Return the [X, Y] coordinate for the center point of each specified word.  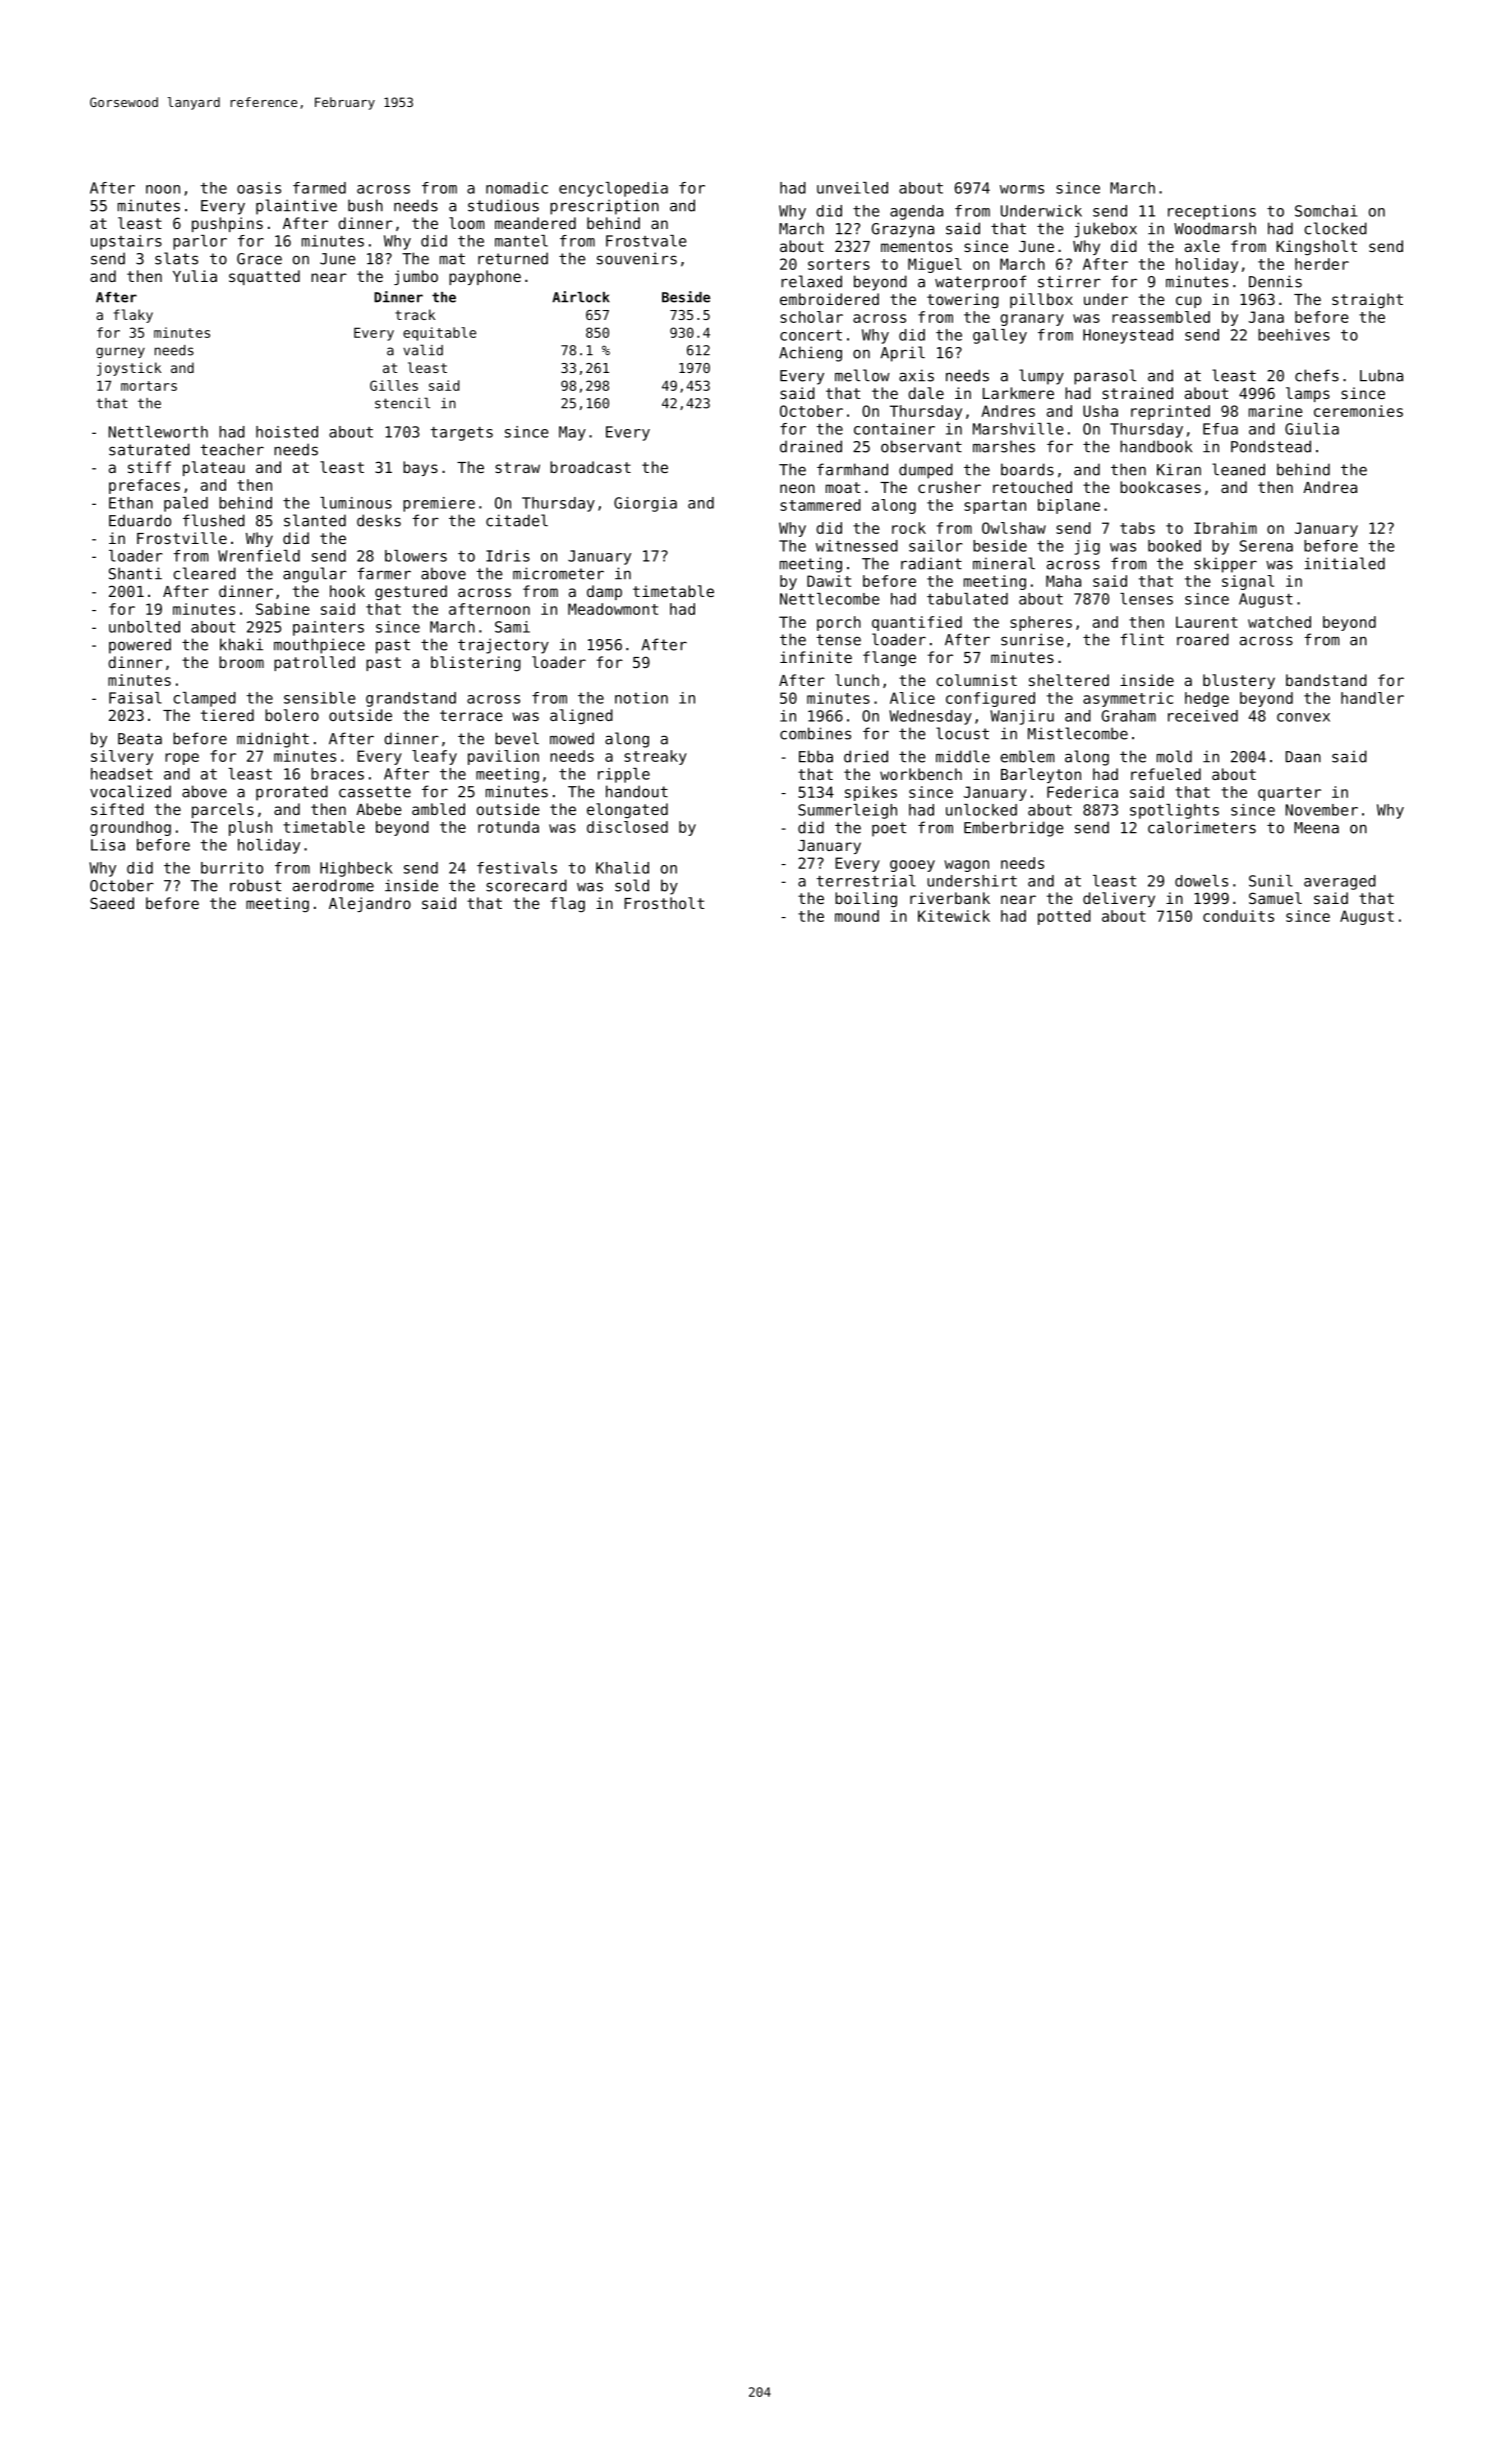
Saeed [112, 903]
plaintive [296, 207]
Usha [1100, 411]
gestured [411, 593]
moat [843, 487]
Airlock [581, 297]
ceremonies [1358, 411]
